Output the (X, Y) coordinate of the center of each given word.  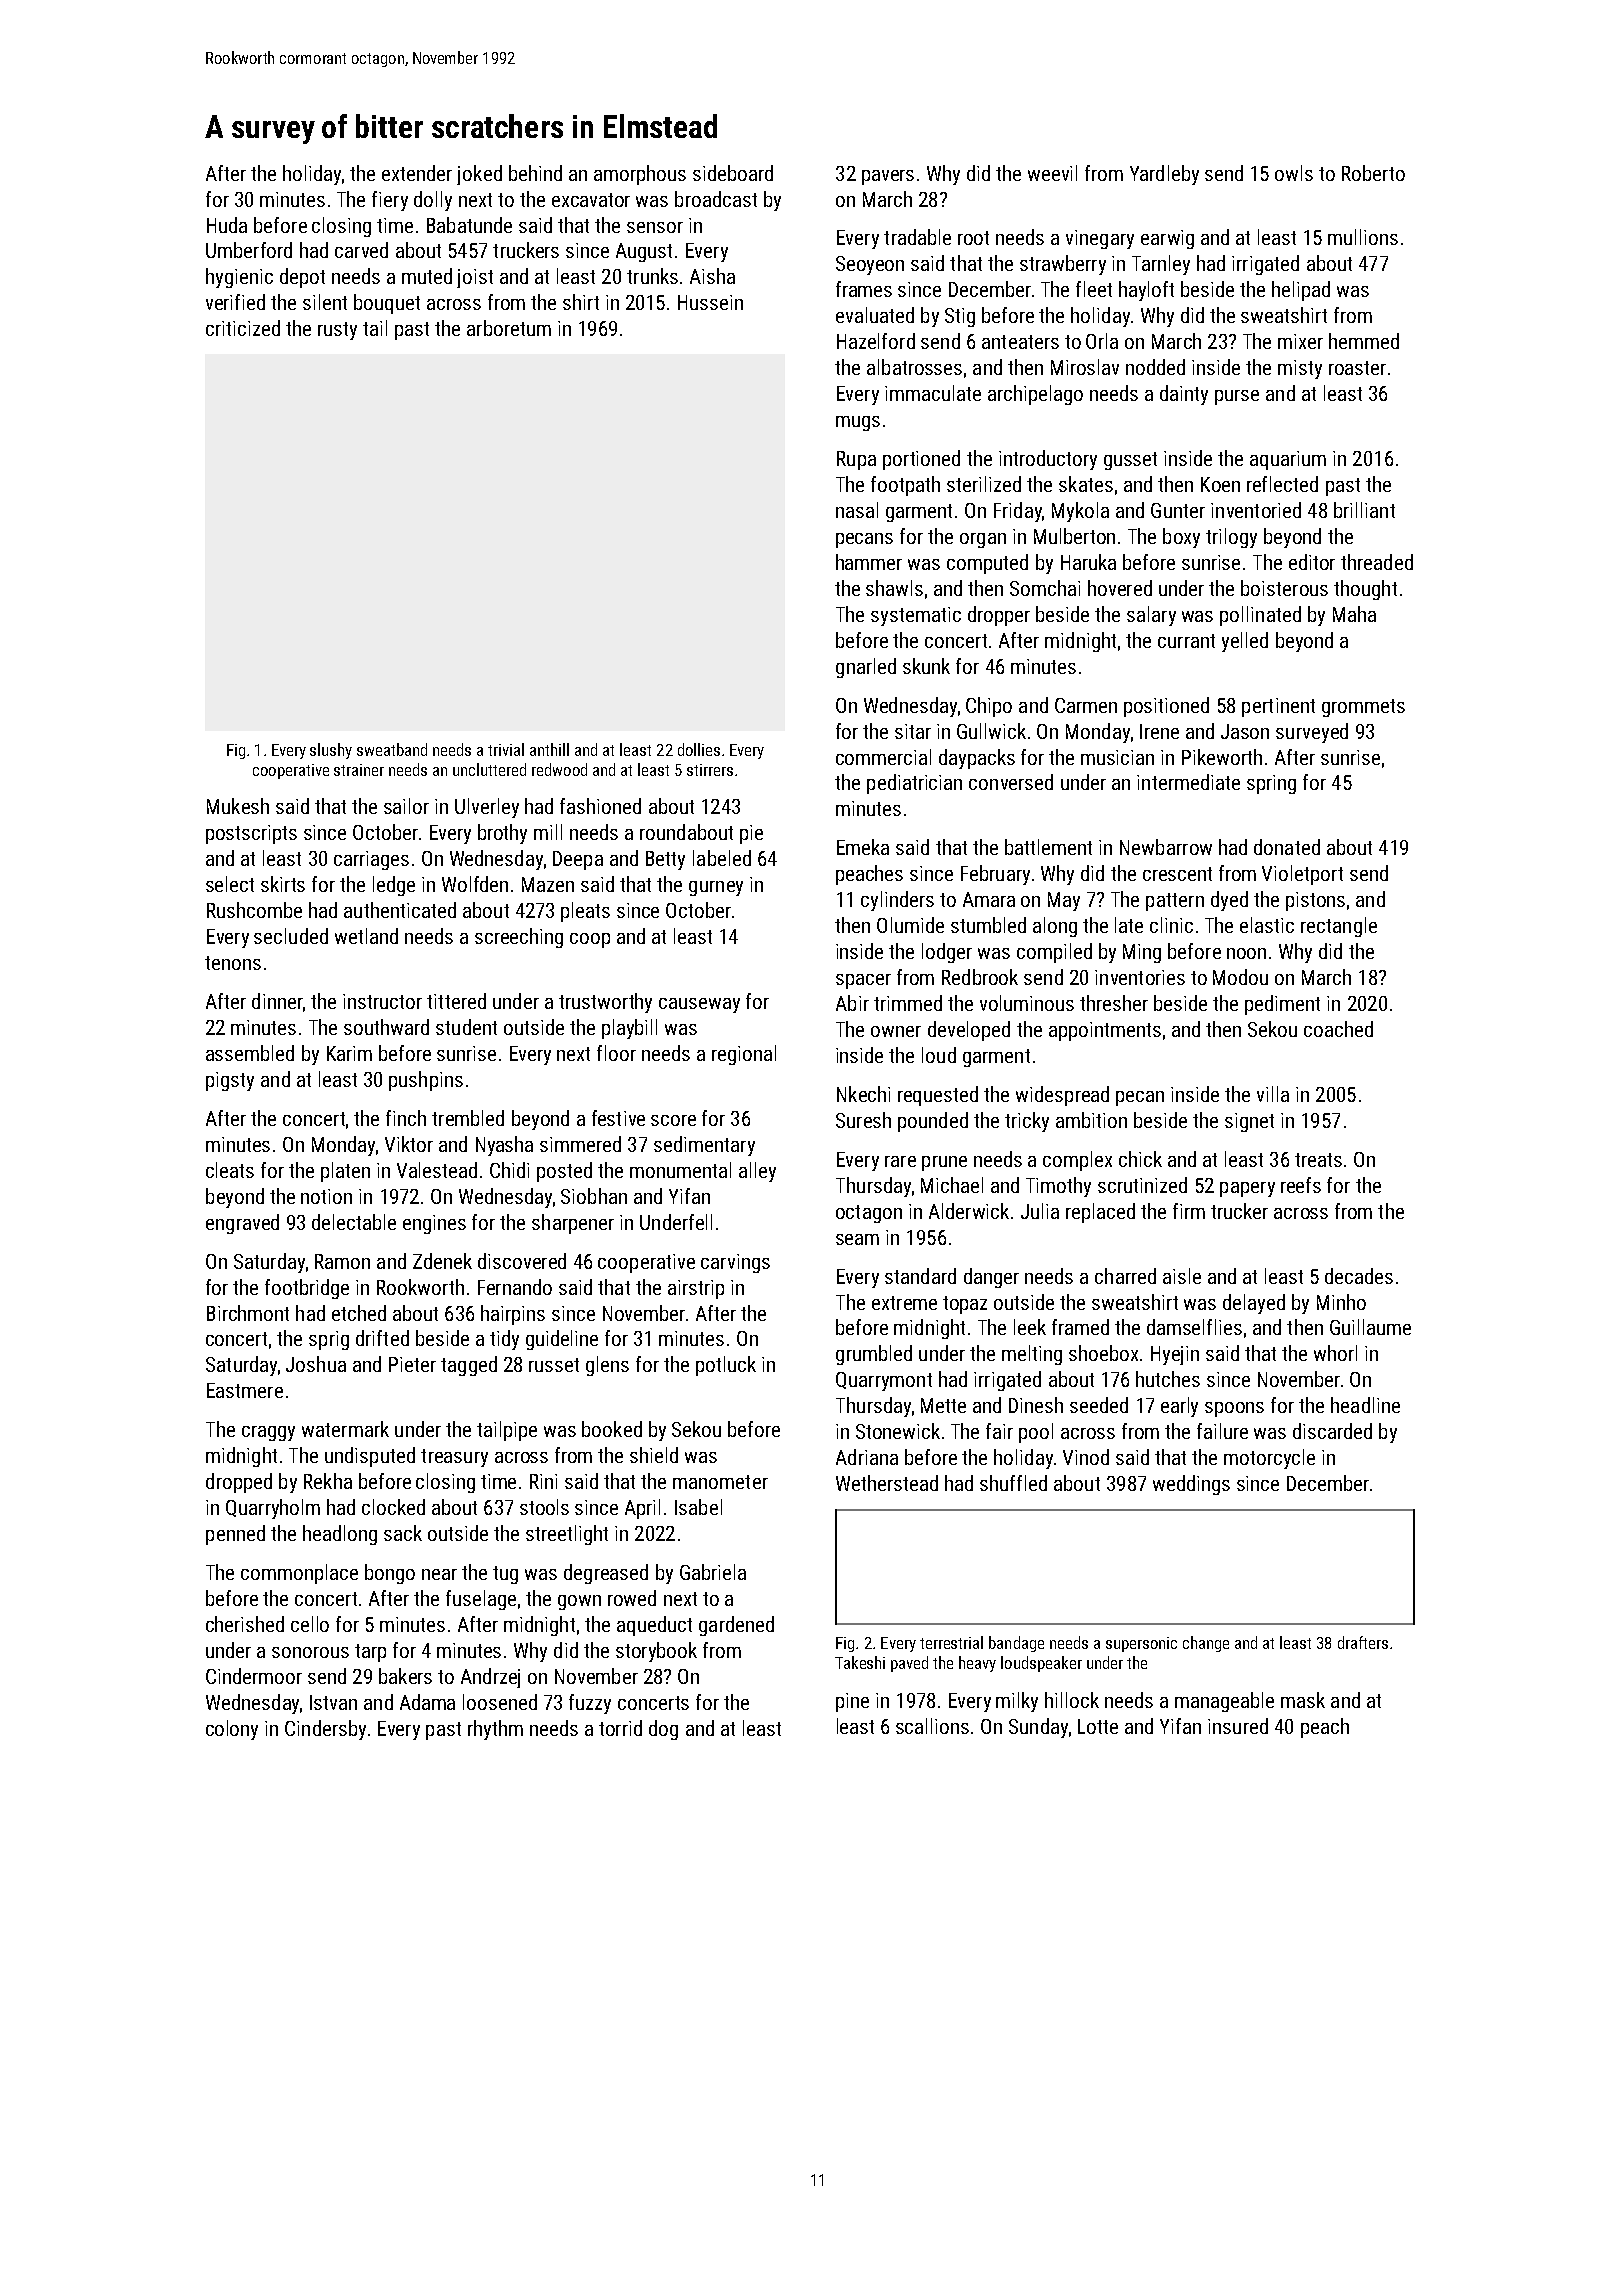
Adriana (867, 1457)
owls (1294, 173)
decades (1359, 1276)
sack (403, 1533)
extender (417, 173)
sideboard (733, 173)
